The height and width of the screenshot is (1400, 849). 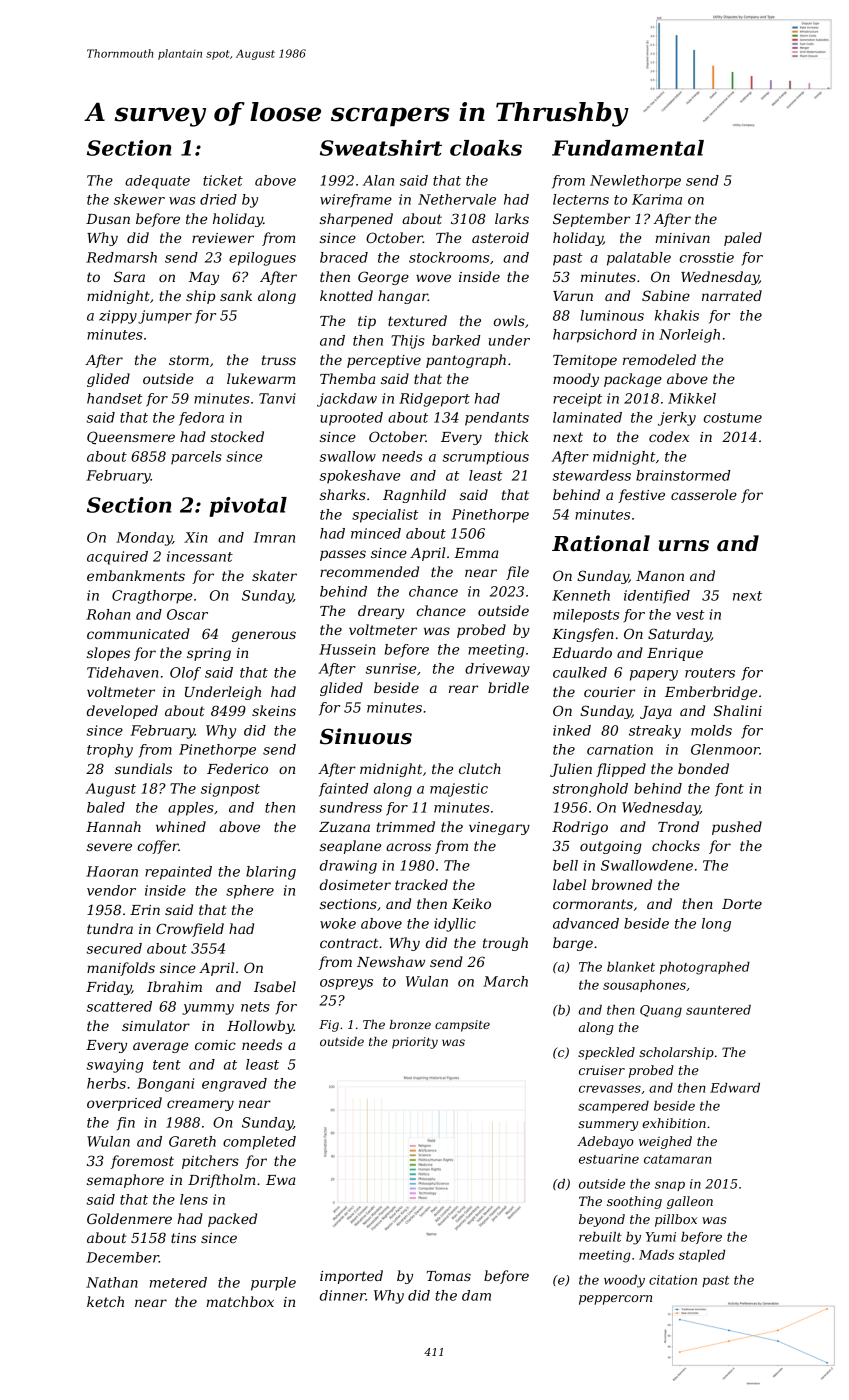 What do you see at coordinates (114, 948) in the screenshot?
I see `secured` at bounding box center [114, 948].
